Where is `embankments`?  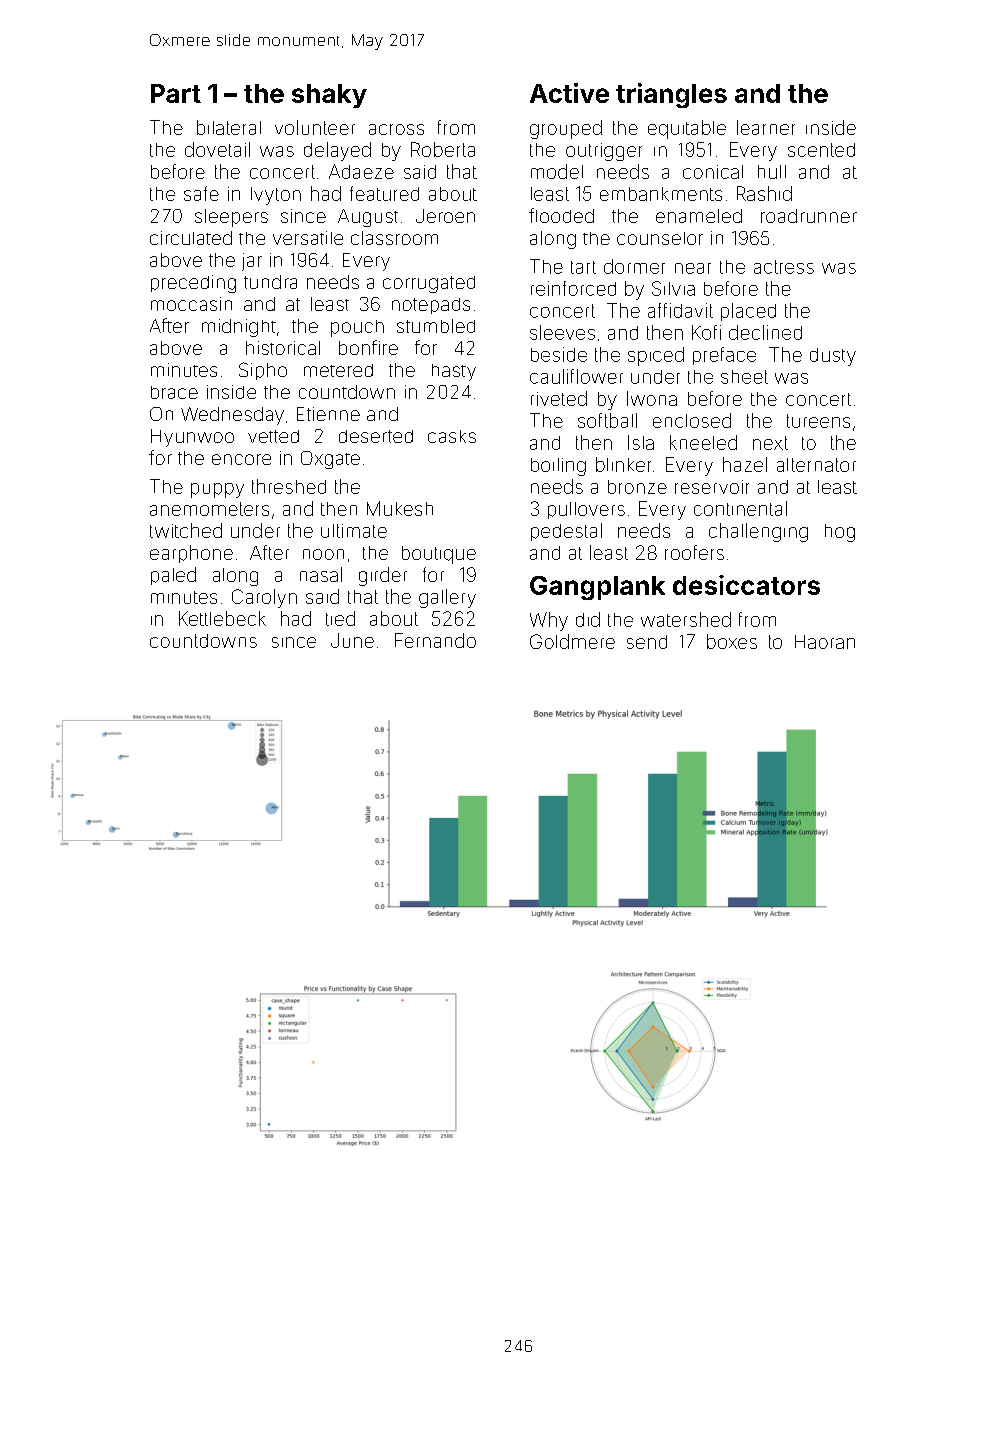
embankments is located at coordinates (661, 194).
